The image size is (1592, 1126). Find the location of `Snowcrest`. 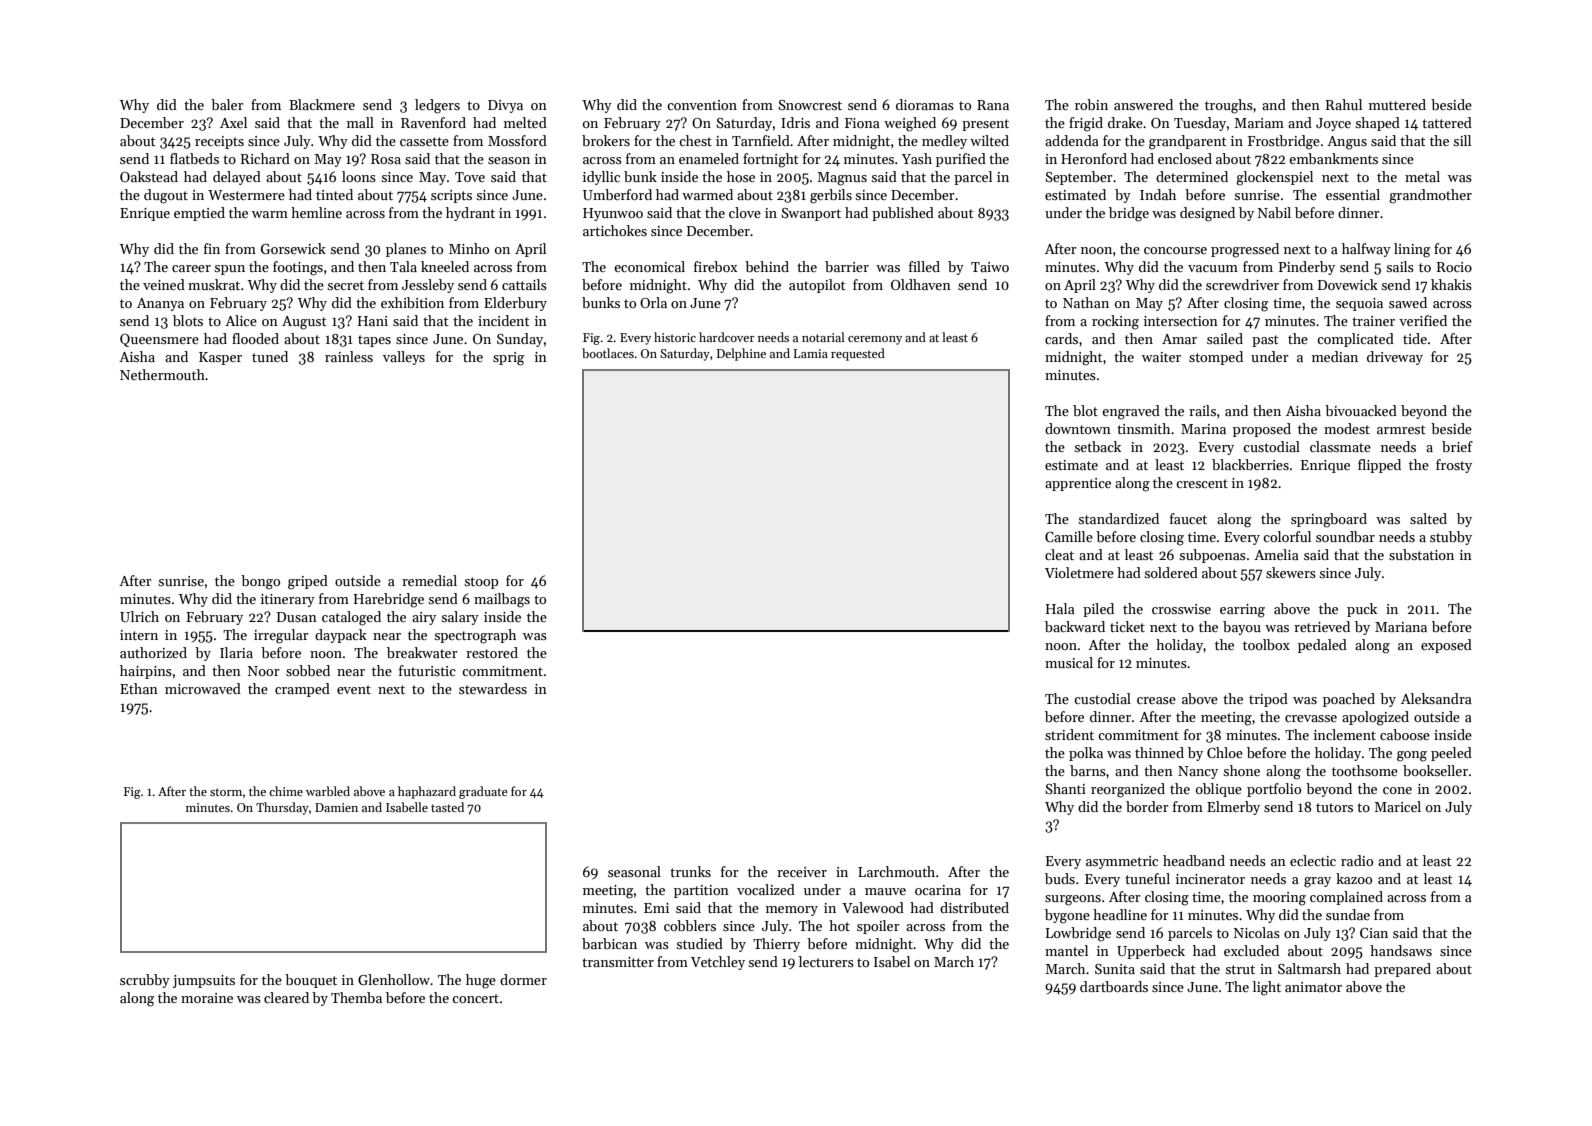

Snowcrest is located at coordinates (810, 105).
